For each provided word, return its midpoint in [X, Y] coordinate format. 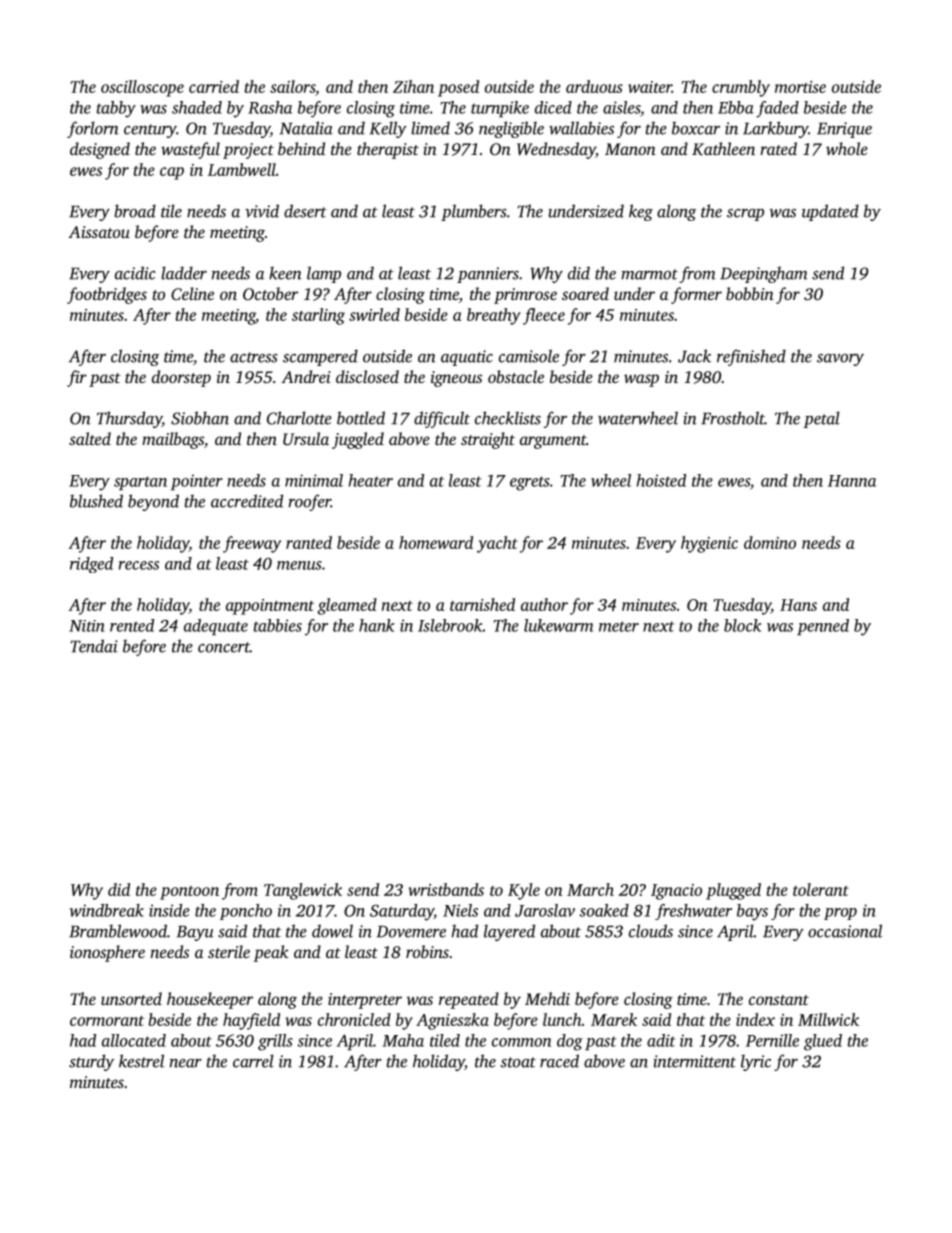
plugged [733, 891]
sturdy [91, 1062]
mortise [800, 87]
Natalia [306, 128]
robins [427, 951]
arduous [594, 86]
